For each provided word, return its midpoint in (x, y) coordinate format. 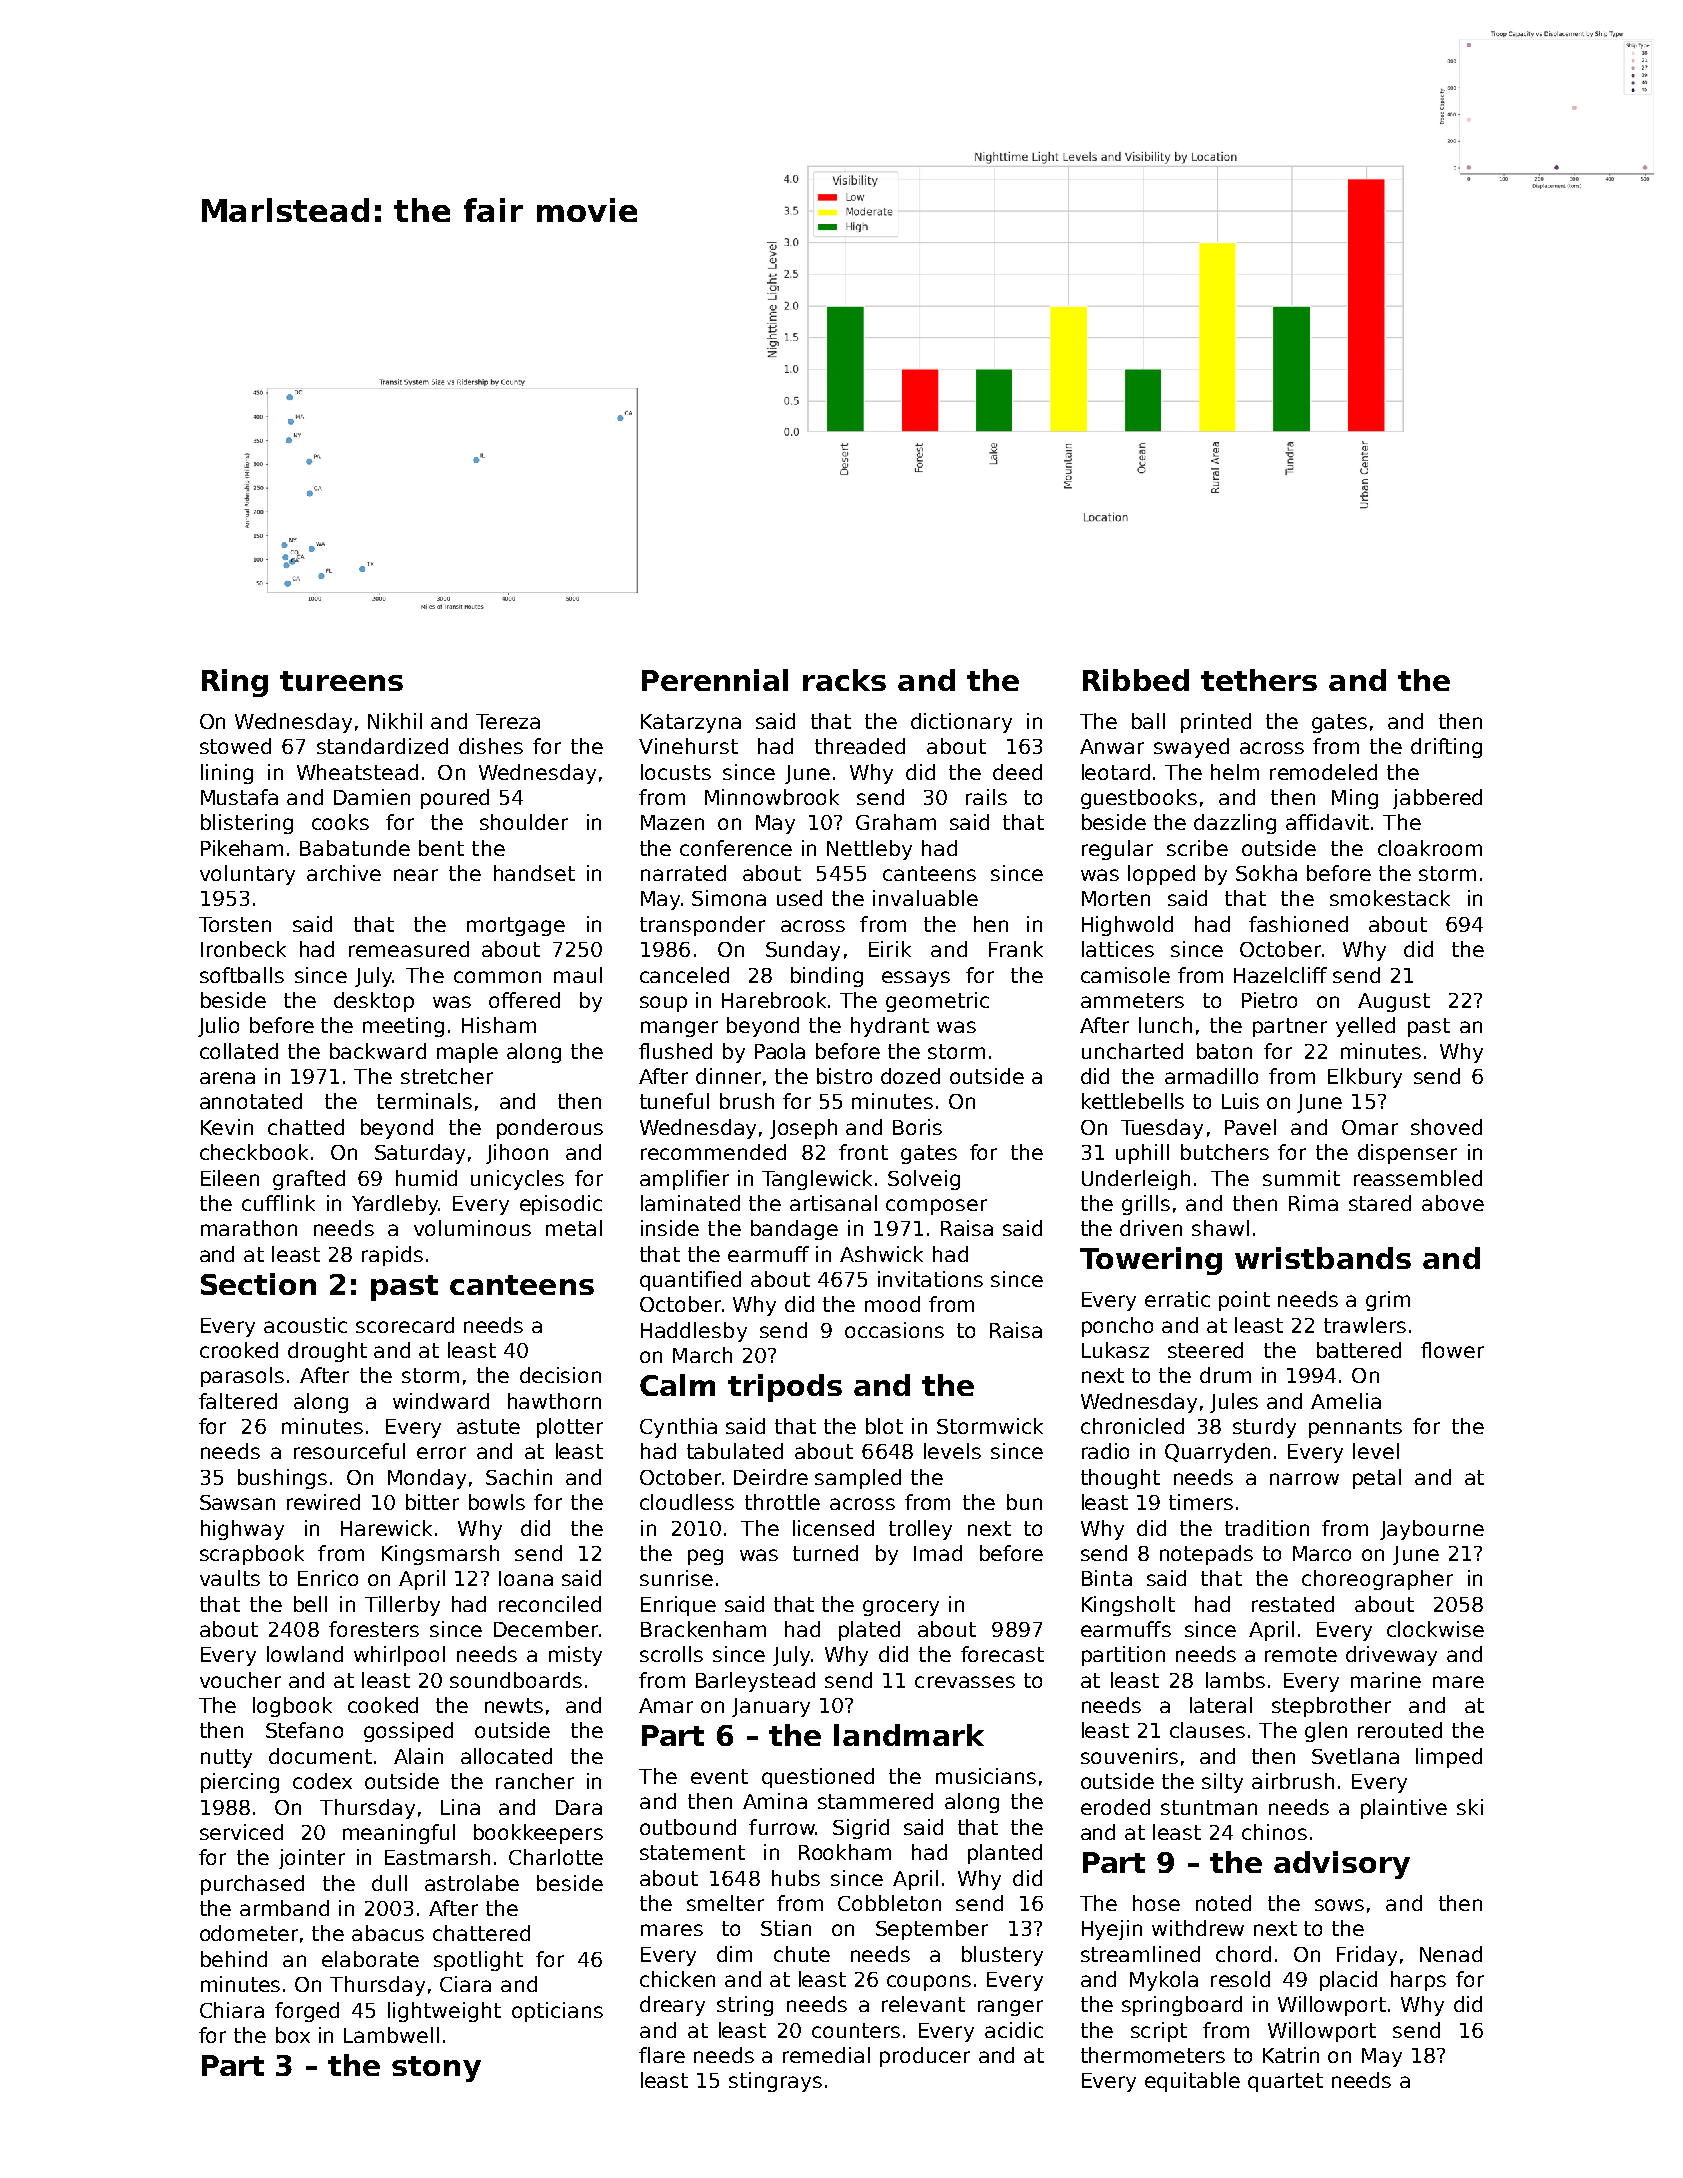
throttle (782, 1502)
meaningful (399, 1834)
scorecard (405, 1325)
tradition (1267, 1528)
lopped (1161, 875)
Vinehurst (688, 746)
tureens (341, 681)
